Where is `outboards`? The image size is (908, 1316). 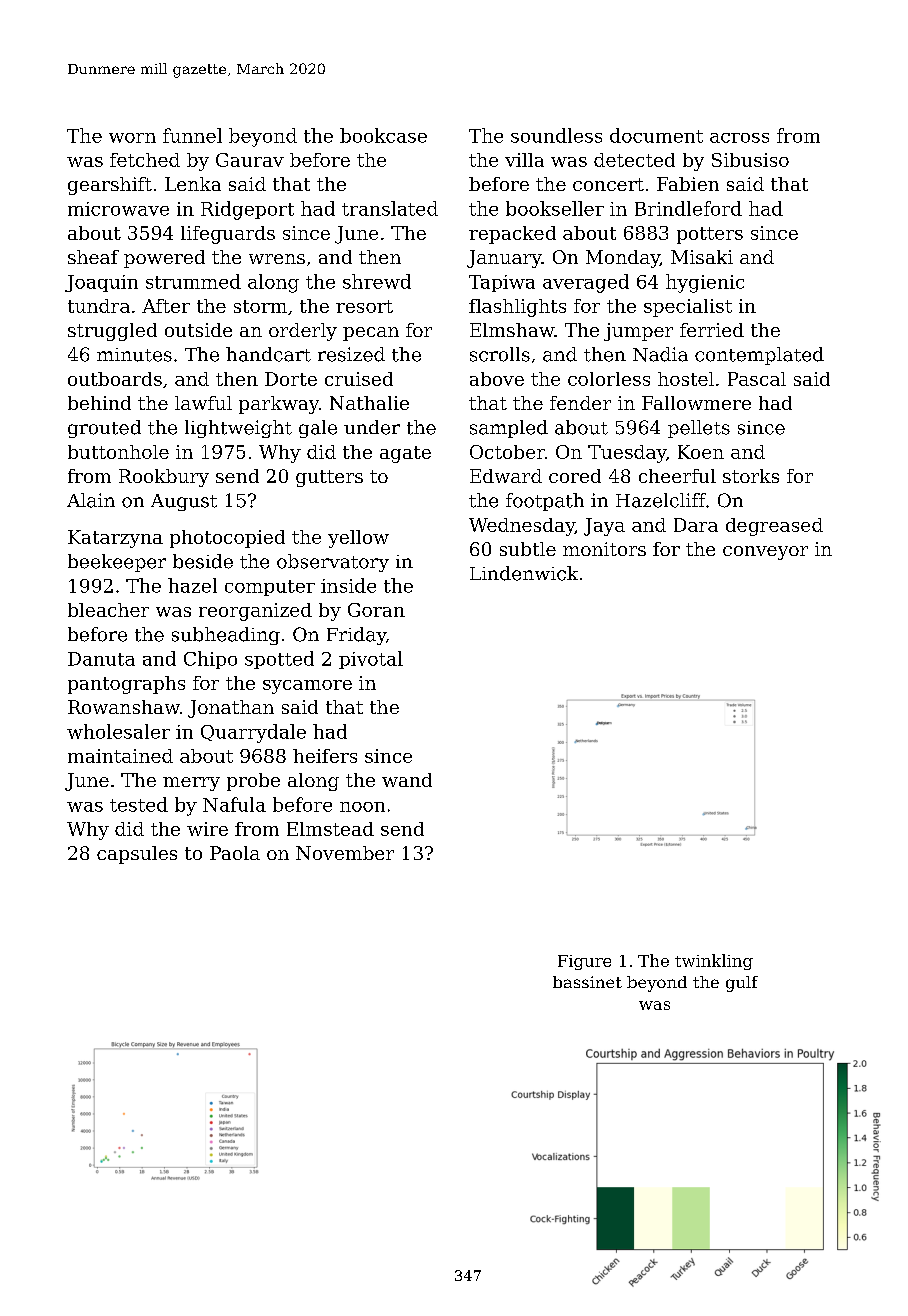 outboards is located at coordinates (115, 379).
